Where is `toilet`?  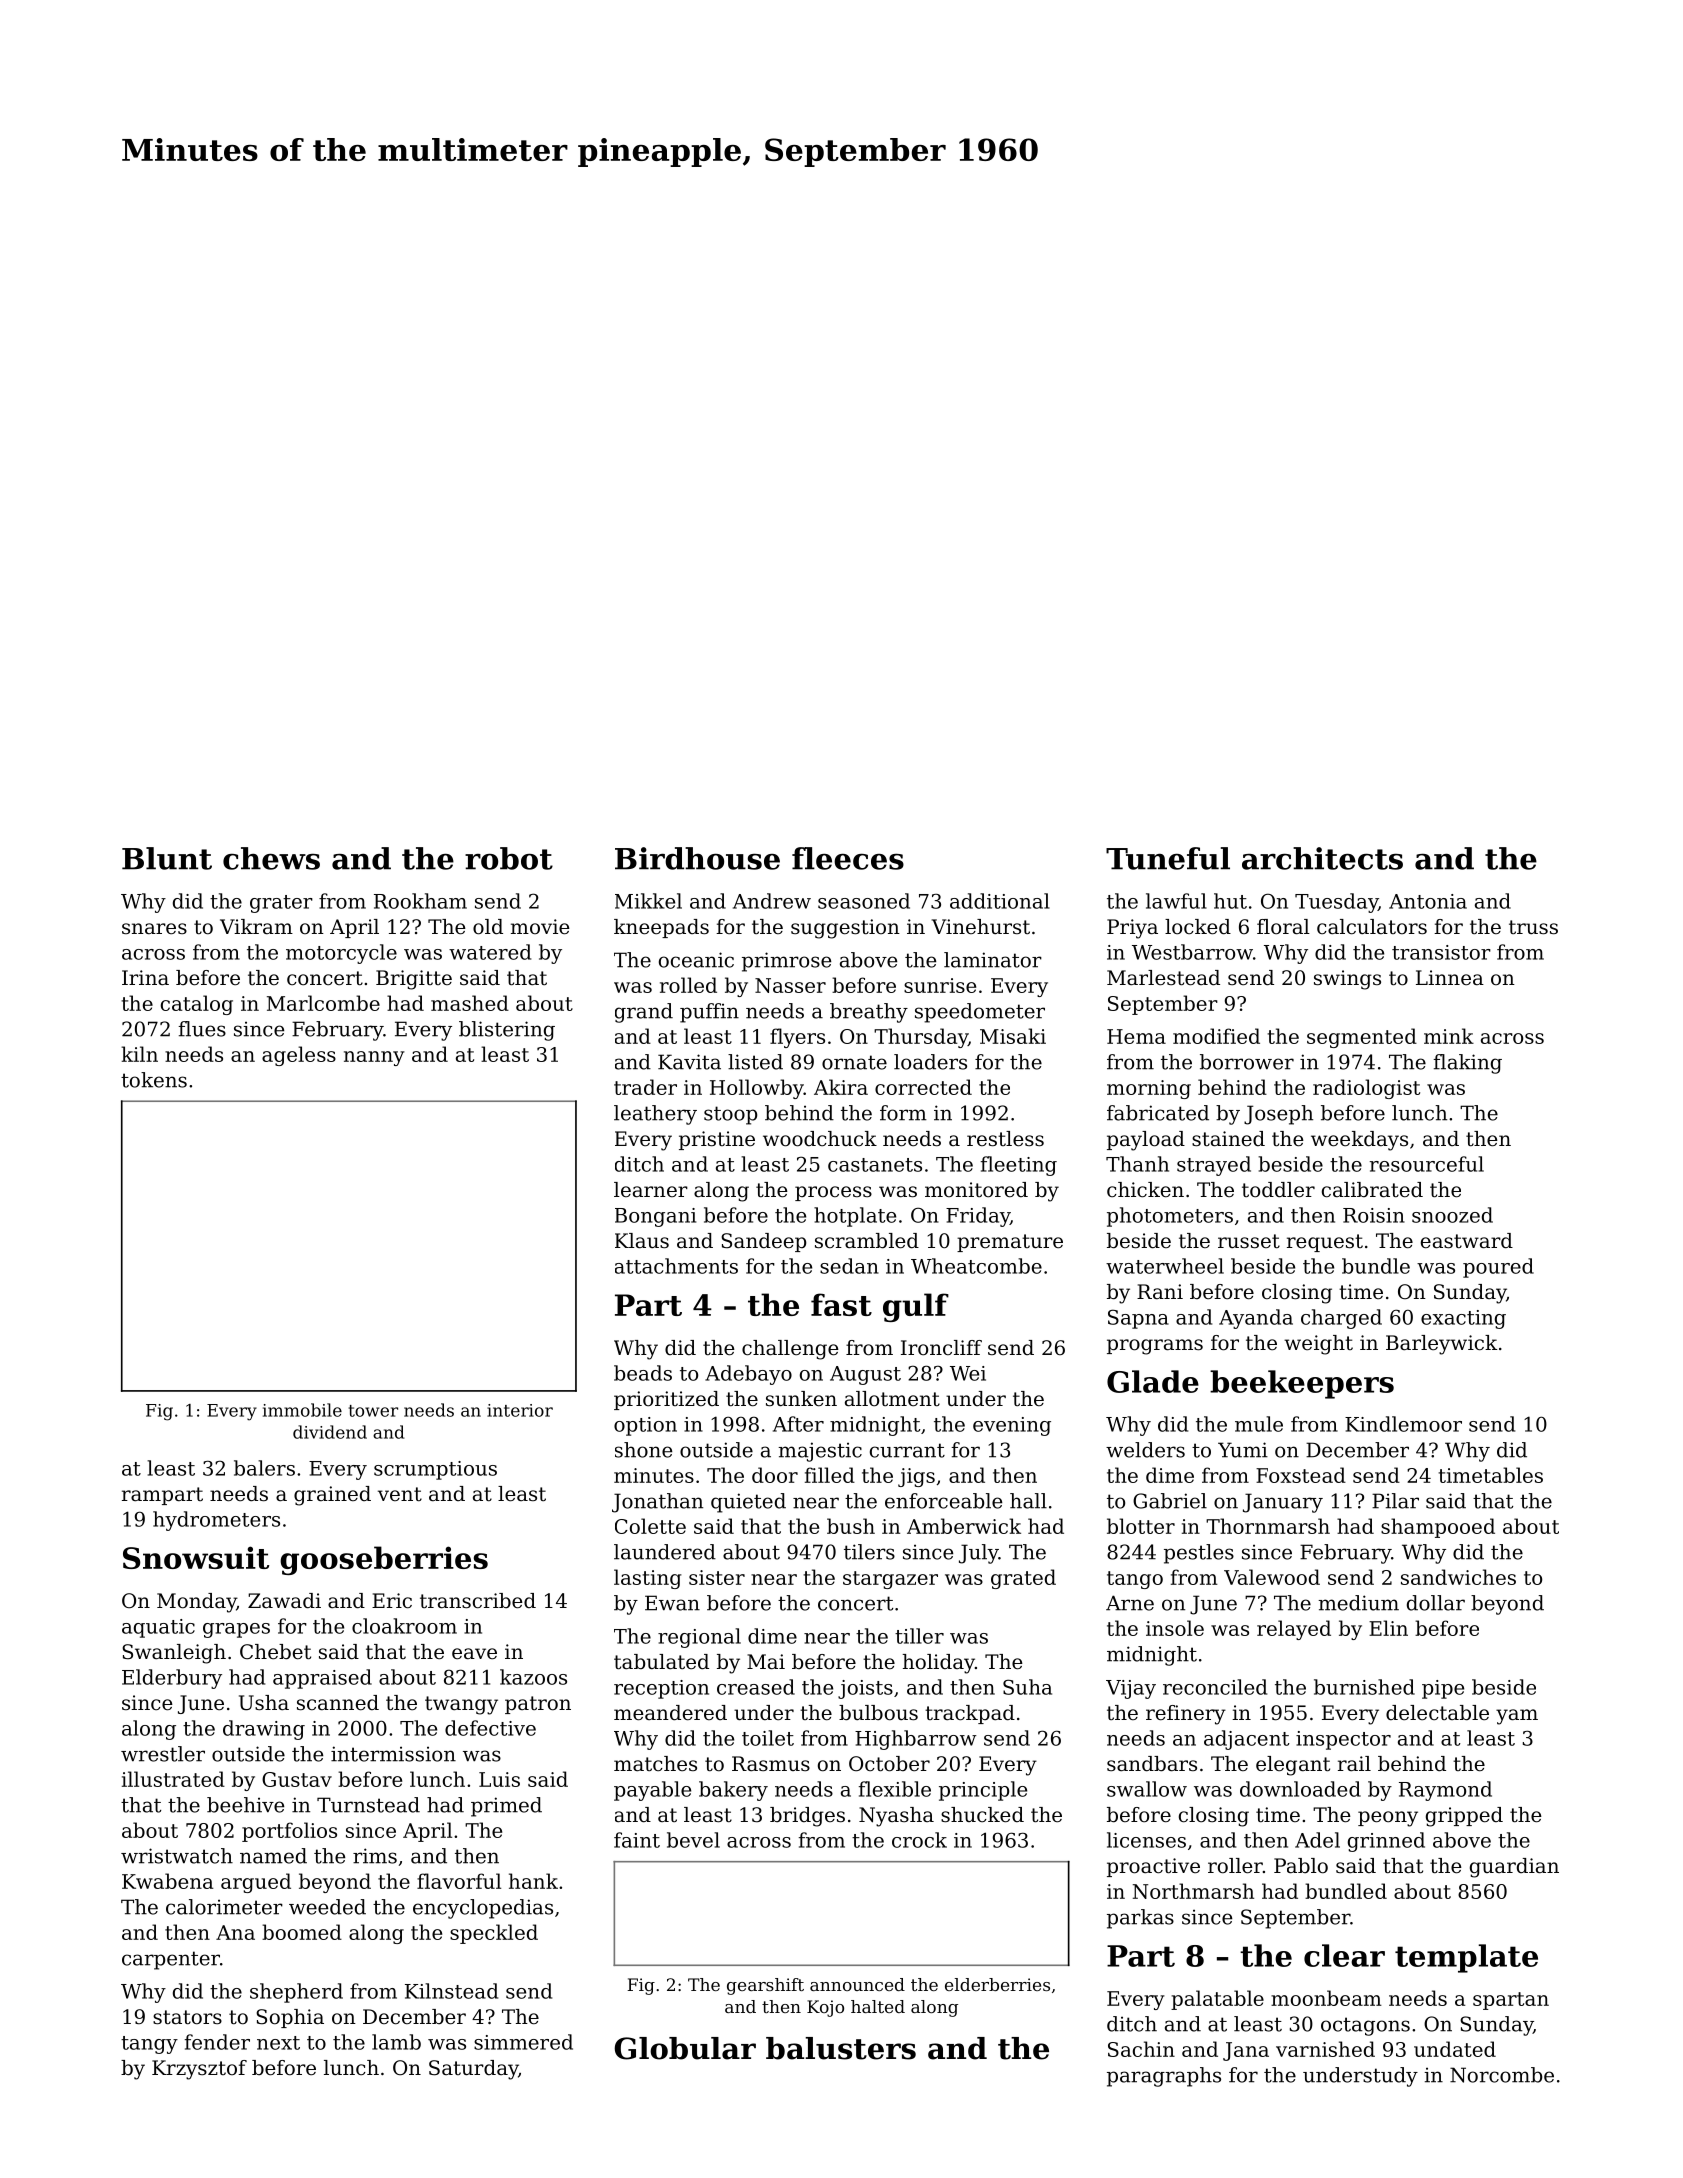 toilet is located at coordinates (768, 1738).
